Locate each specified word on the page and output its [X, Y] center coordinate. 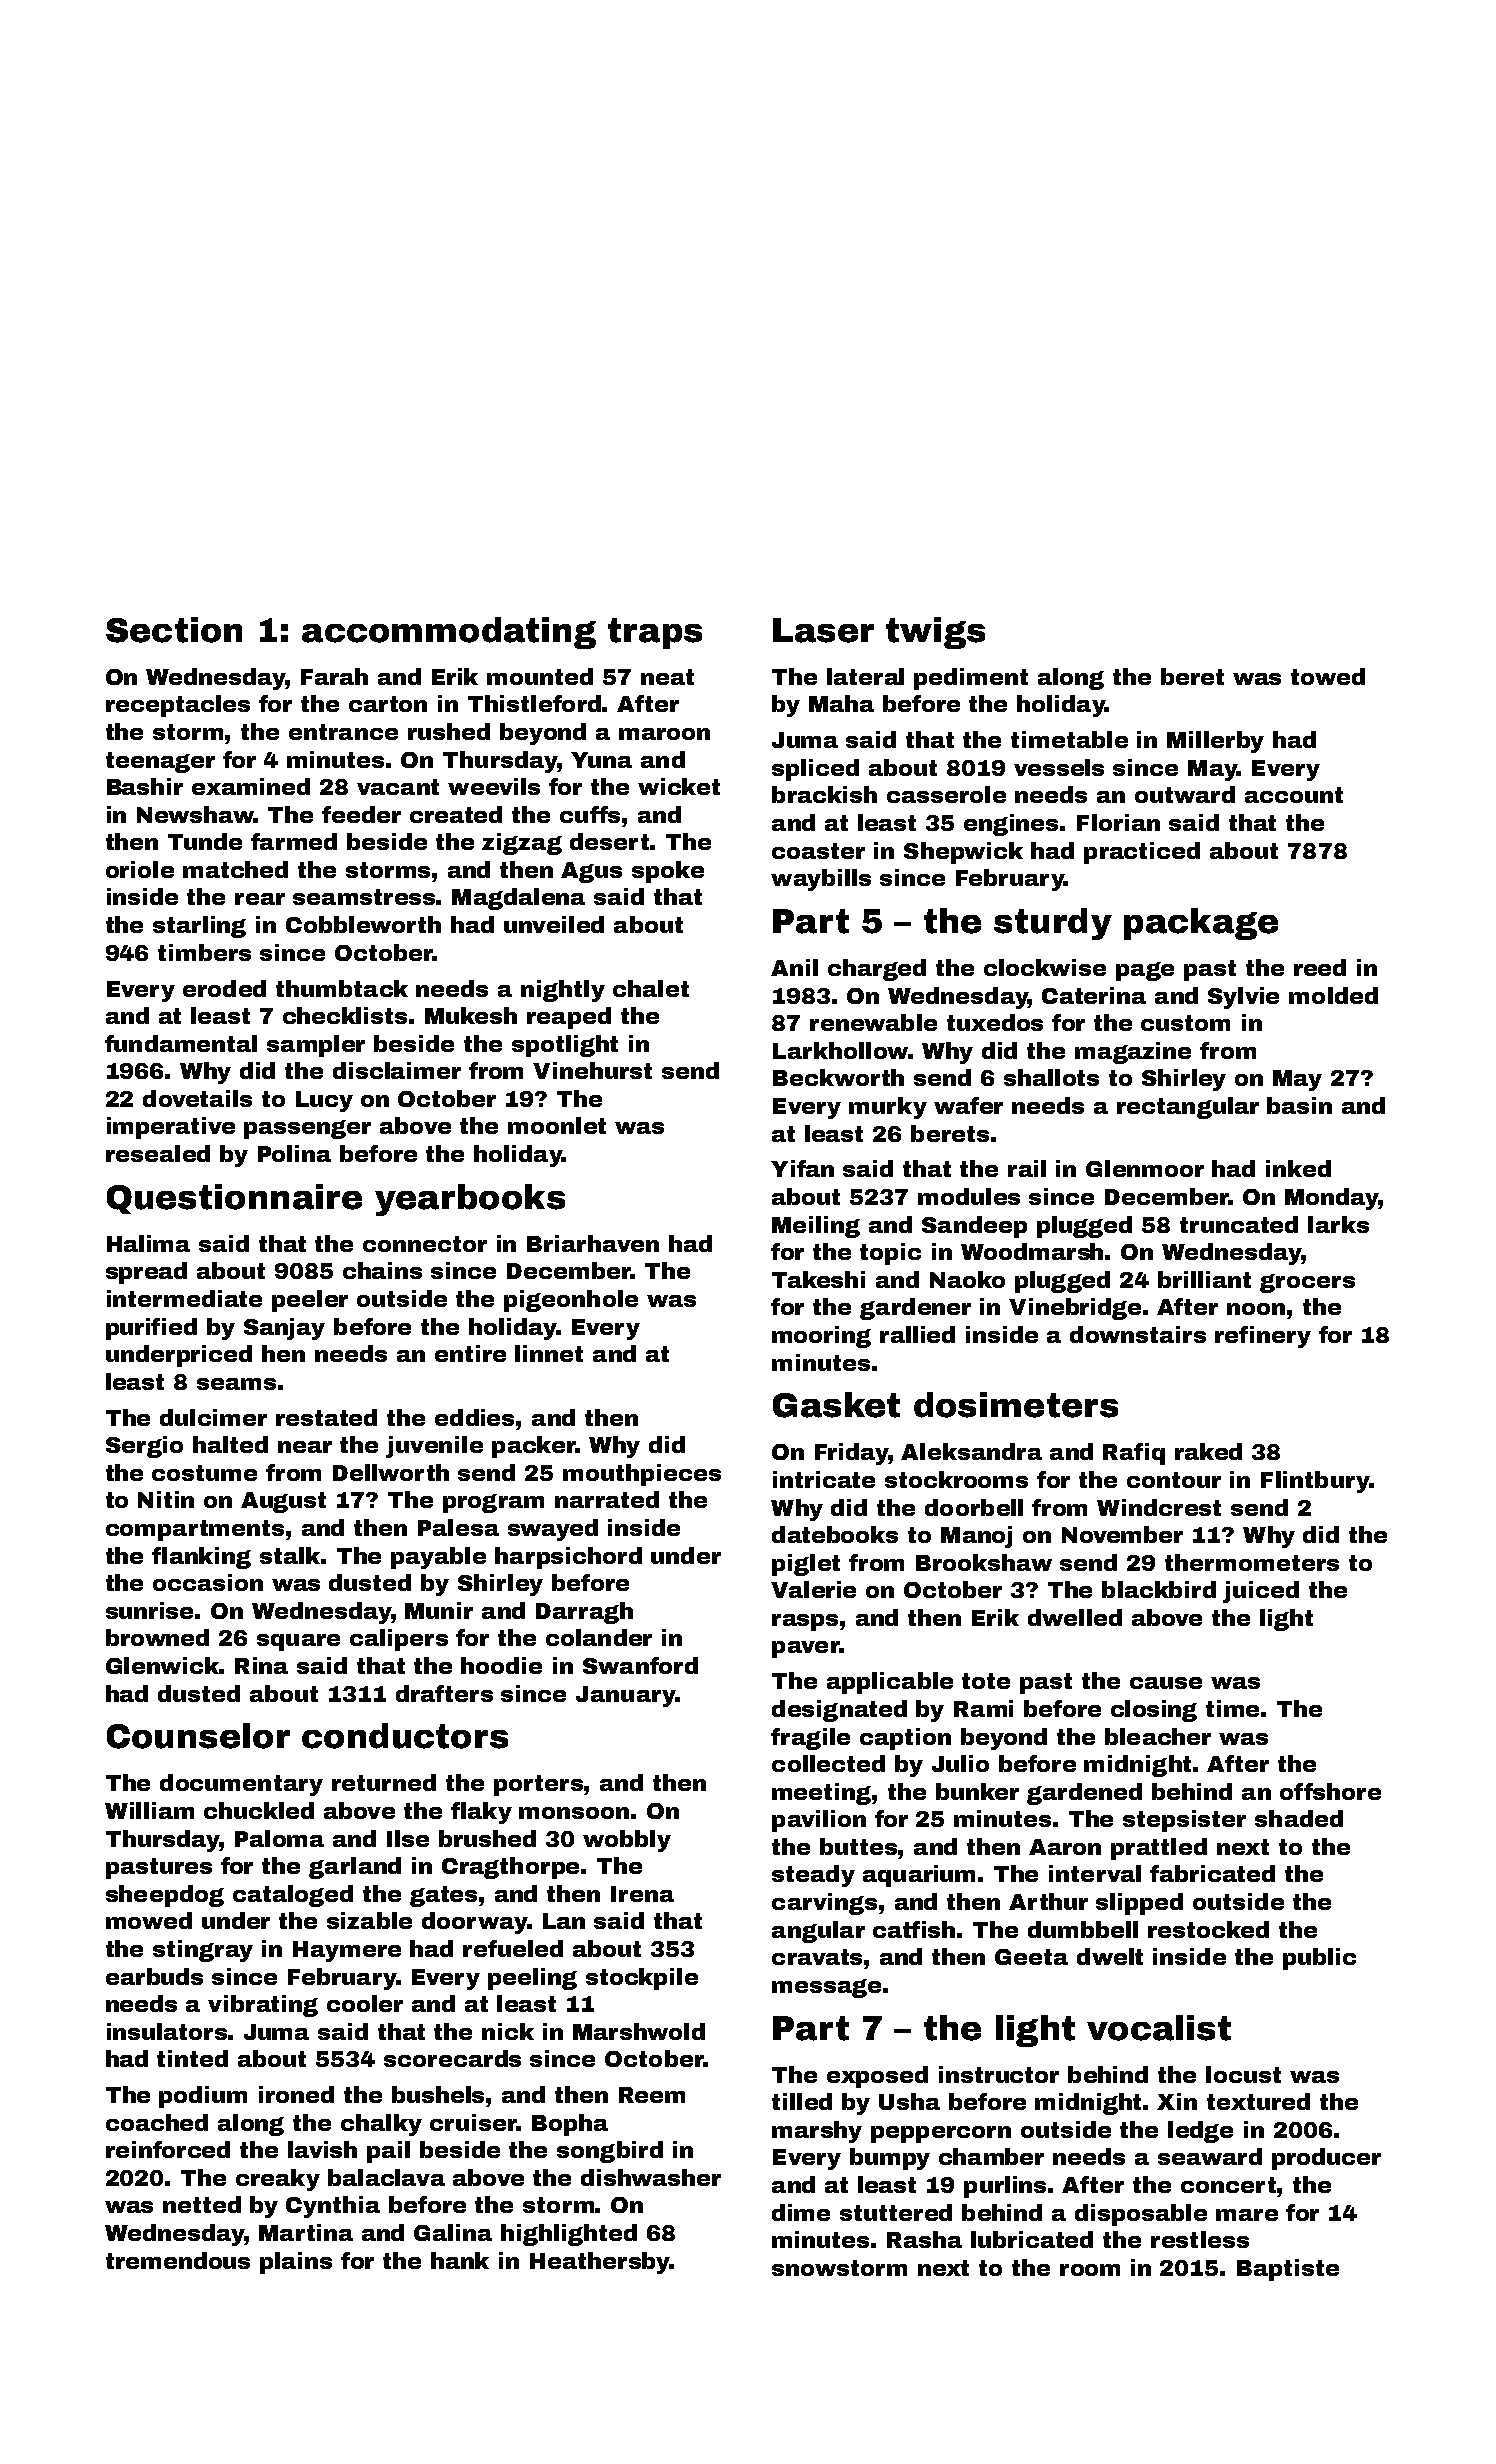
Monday [1332, 1199]
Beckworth [838, 1077]
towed [1328, 676]
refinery [1263, 1337]
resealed [158, 1153]
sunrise [149, 1610]
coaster [818, 851]
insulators [167, 2031]
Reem [652, 2095]
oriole [140, 869]
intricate [824, 1479]
